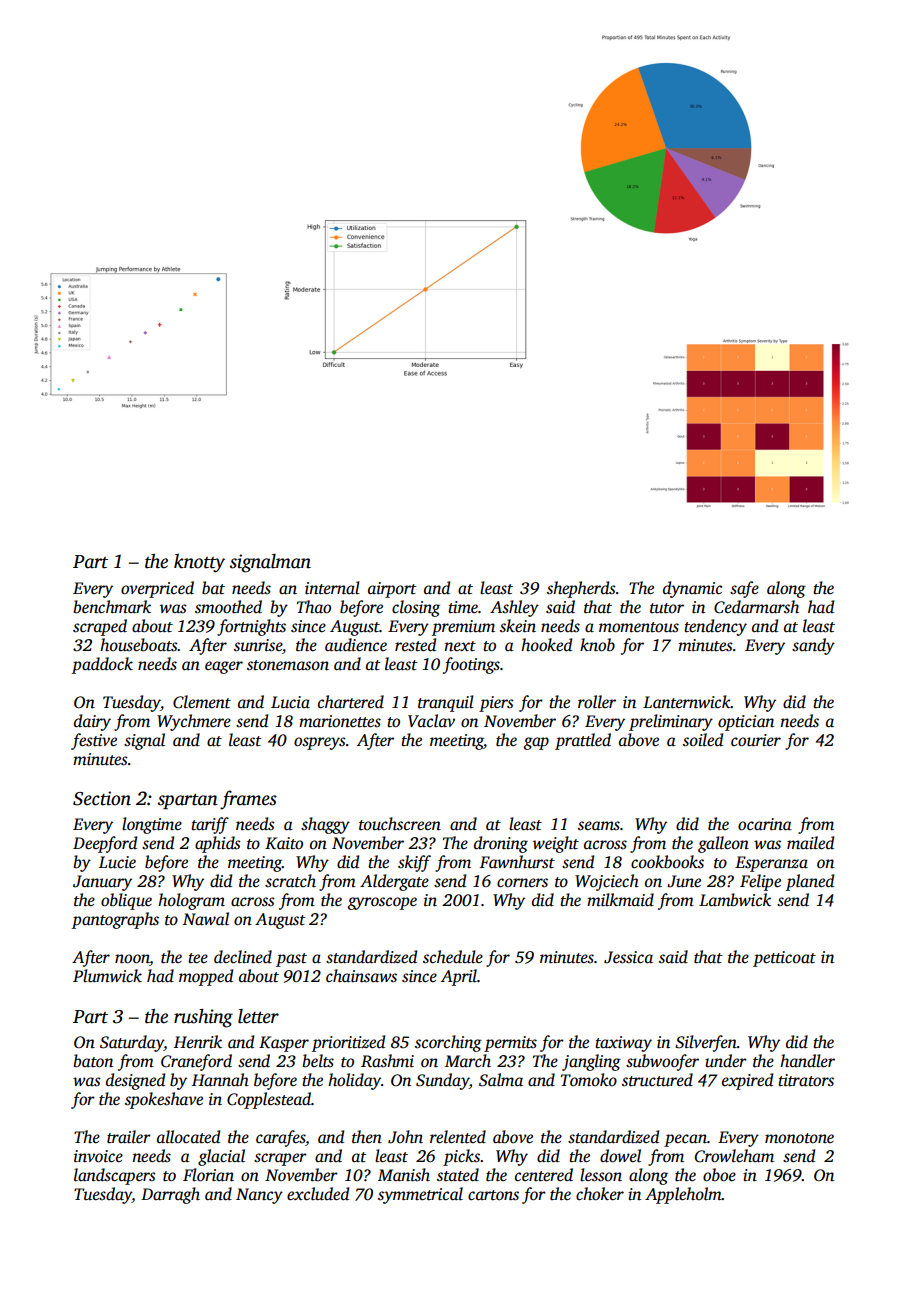  Describe the element at coordinates (416, 608) in the screenshot. I see `closing` at that location.
